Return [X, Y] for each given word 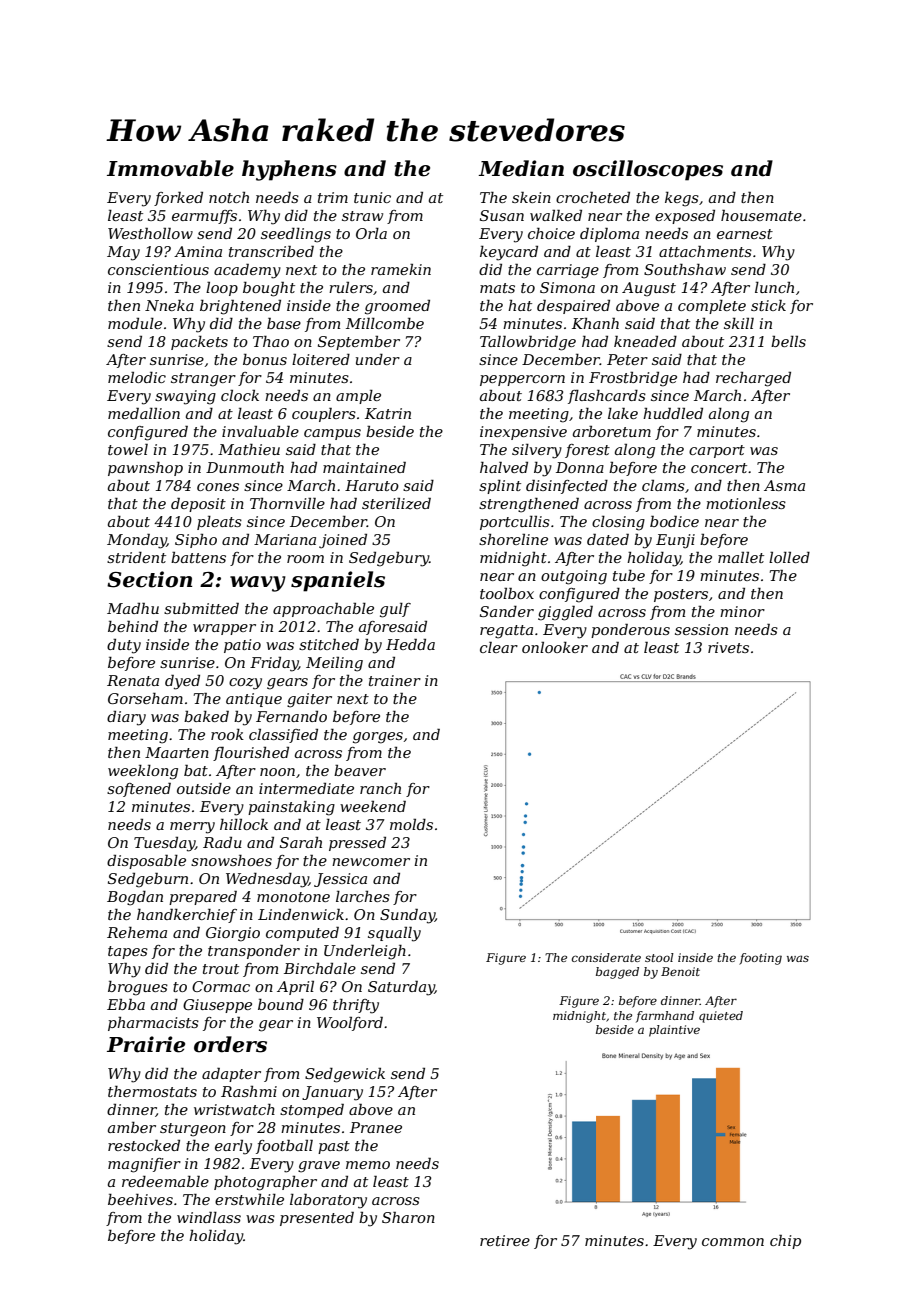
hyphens [289, 170]
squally [394, 934]
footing [760, 959]
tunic [372, 197]
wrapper [224, 629]
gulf [395, 610]
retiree [505, 1240]
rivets [728, 647]
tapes [128, 952]
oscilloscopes [648, 170]
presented [317, 1218]
